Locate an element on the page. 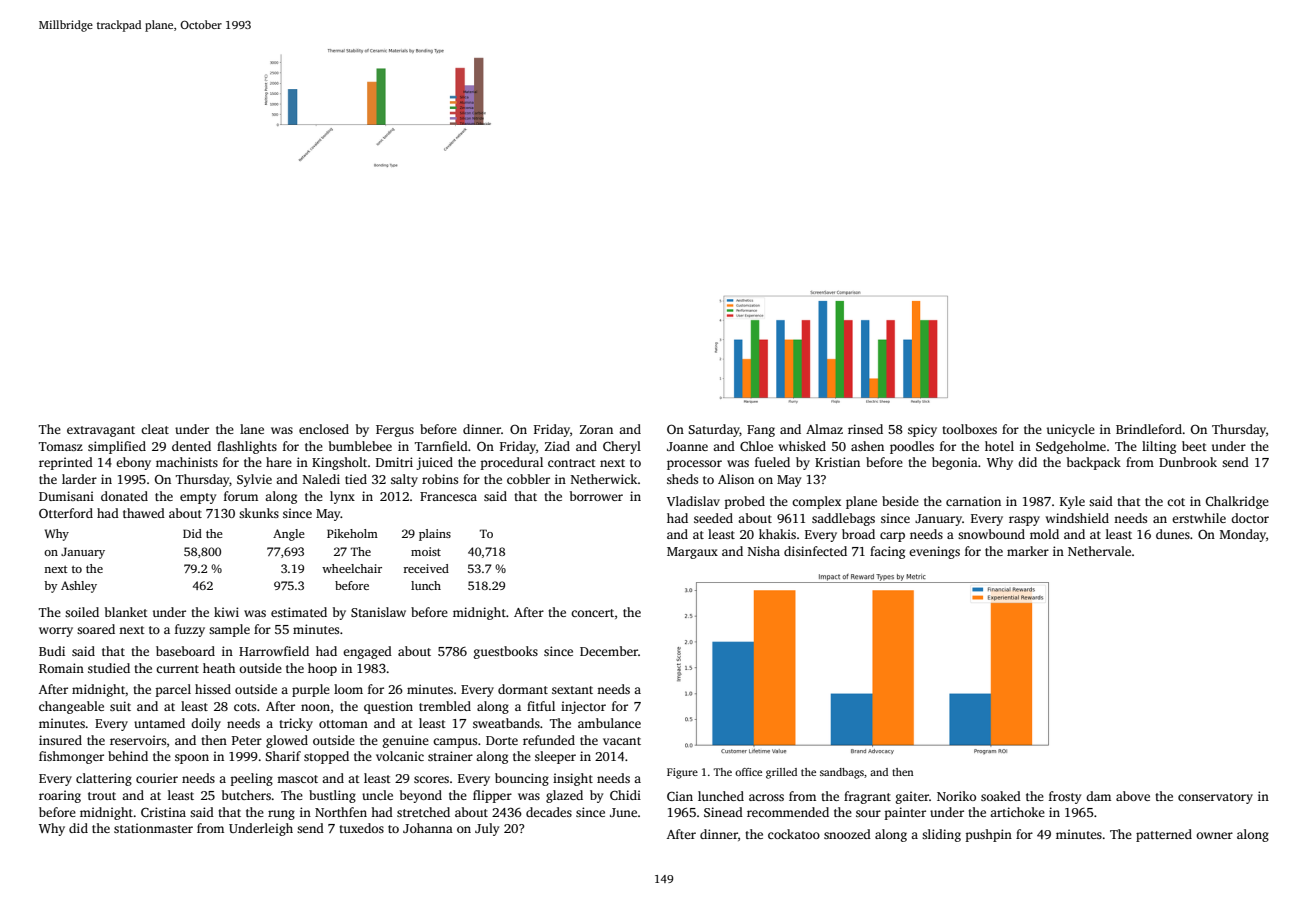  Nethervale is located at coordinates (1099, 551).
